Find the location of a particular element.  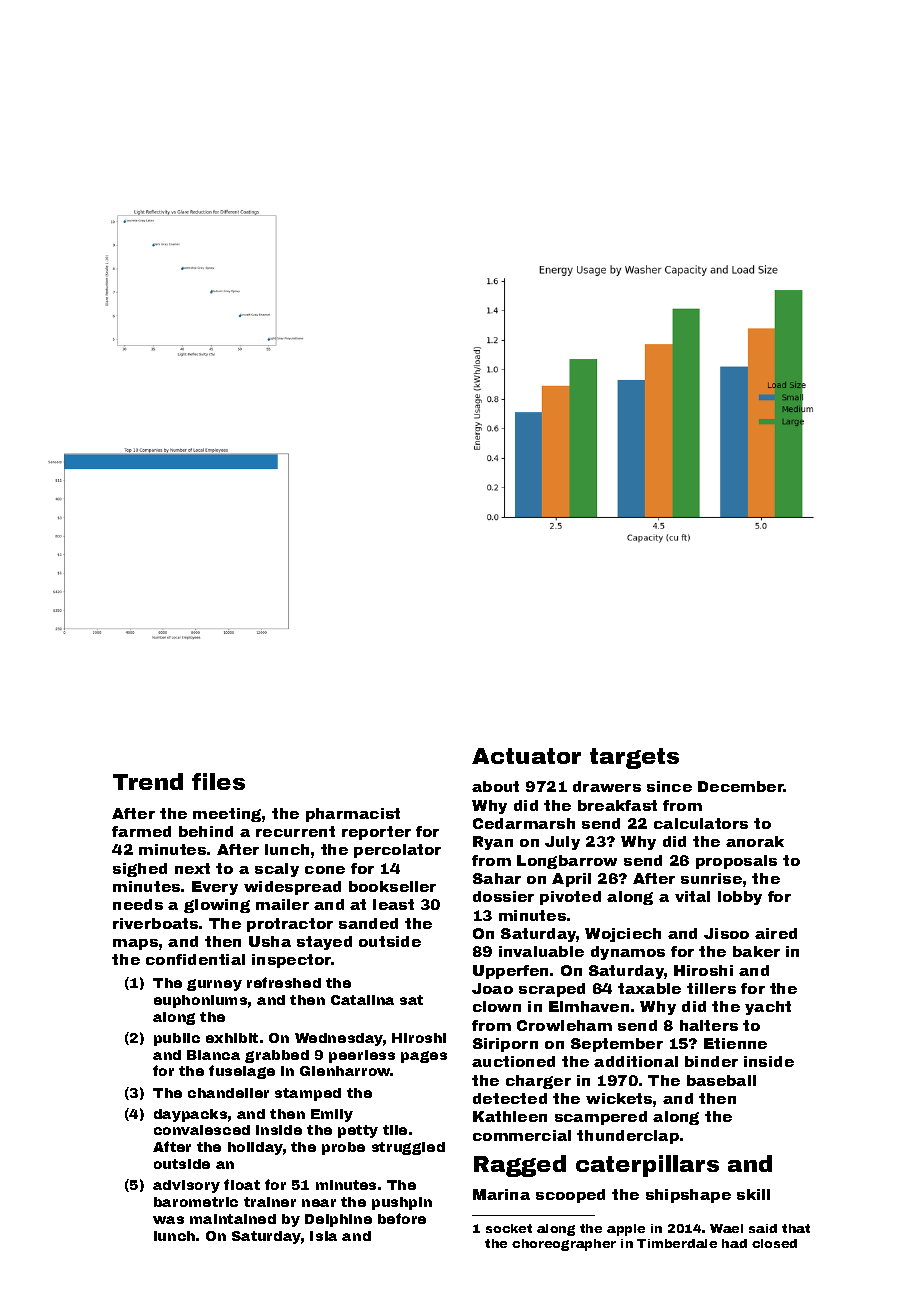

public is located at coordinates (177, 1039).
